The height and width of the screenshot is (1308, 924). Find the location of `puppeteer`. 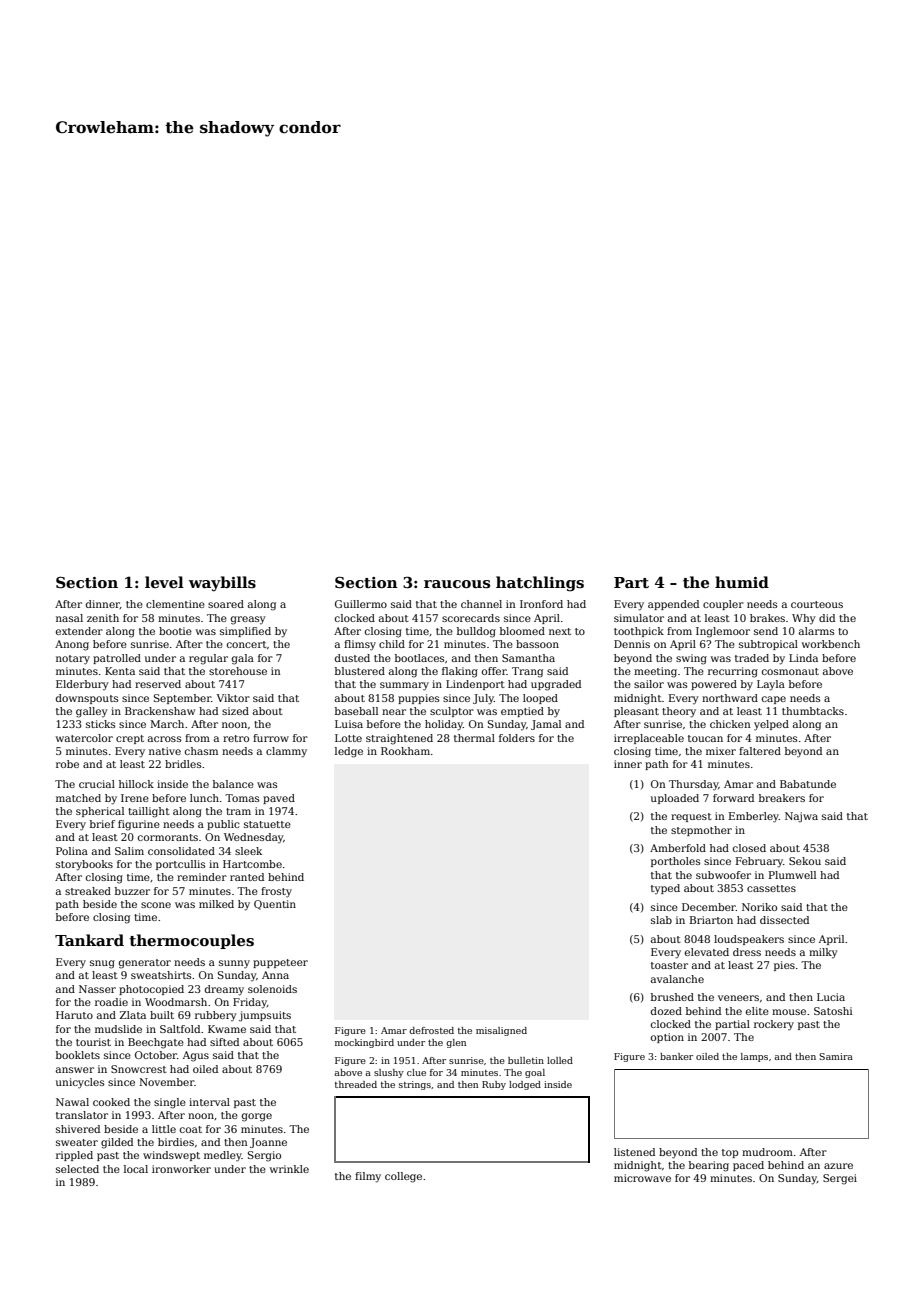

puppeteer is located at coordinates (280, 963).
